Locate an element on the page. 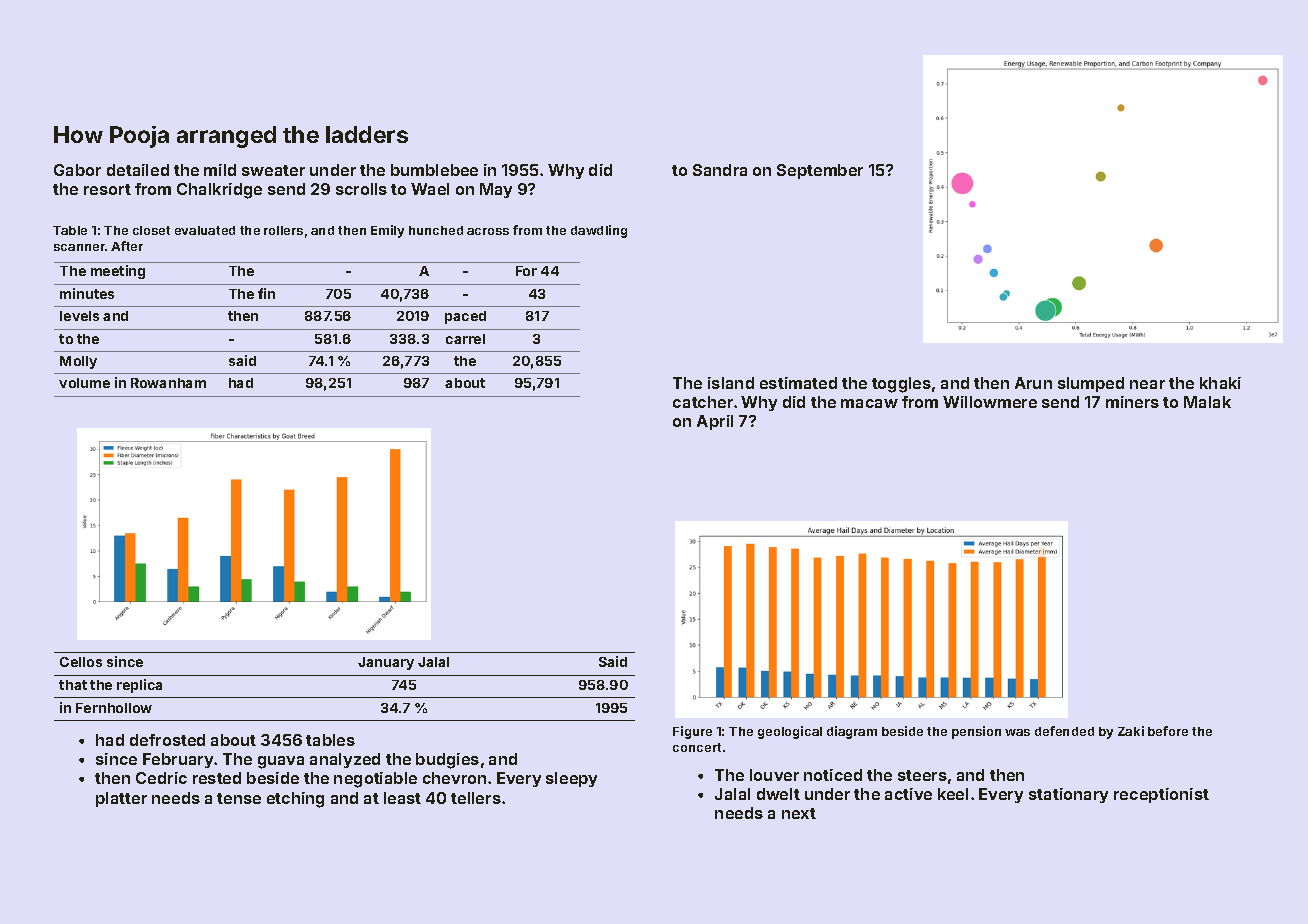  near is located at coordinates (1147, 384).
